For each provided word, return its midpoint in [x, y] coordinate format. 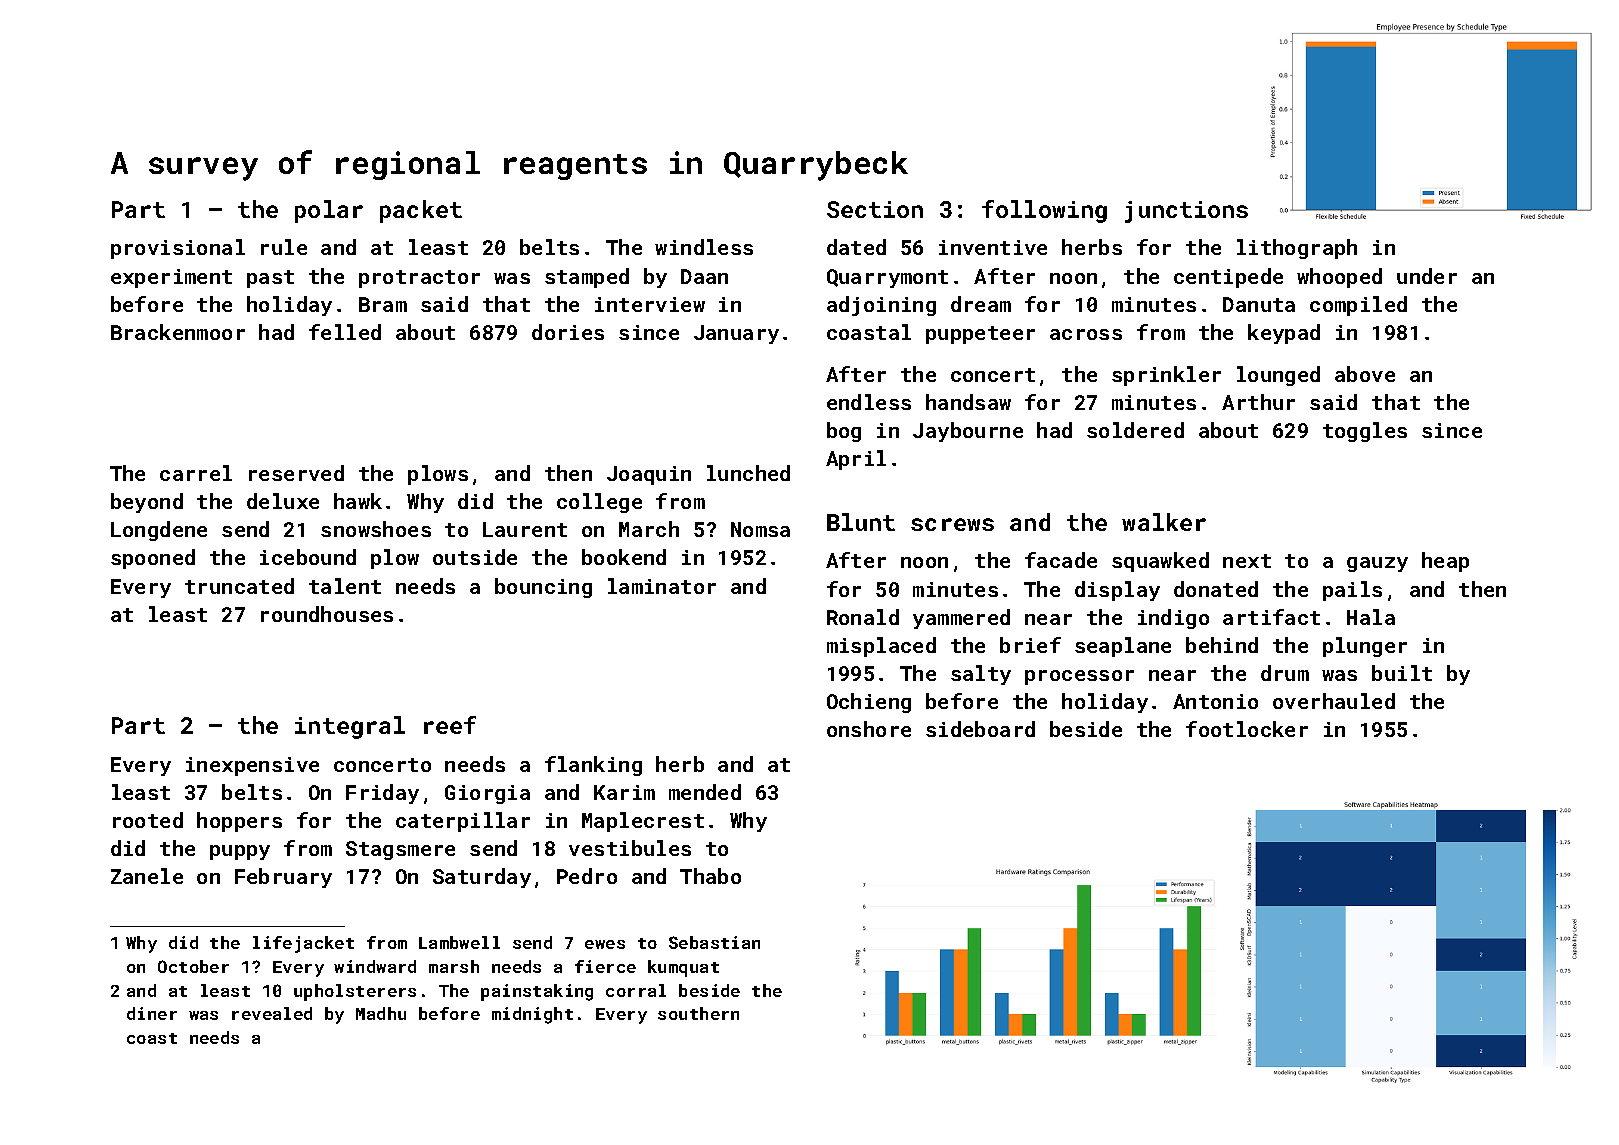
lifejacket [303, 944]
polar [329, 211]
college [599, 503]
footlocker [1247, 729]
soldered [1135, 430]
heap [1445, 562]
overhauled [1334, 701]
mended [705, 792]
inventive [993, 247]
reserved [296, 473]
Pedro [587, 876]
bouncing [543, 588]
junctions [1186, 212]
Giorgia [487, 794]
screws [952, 524]
